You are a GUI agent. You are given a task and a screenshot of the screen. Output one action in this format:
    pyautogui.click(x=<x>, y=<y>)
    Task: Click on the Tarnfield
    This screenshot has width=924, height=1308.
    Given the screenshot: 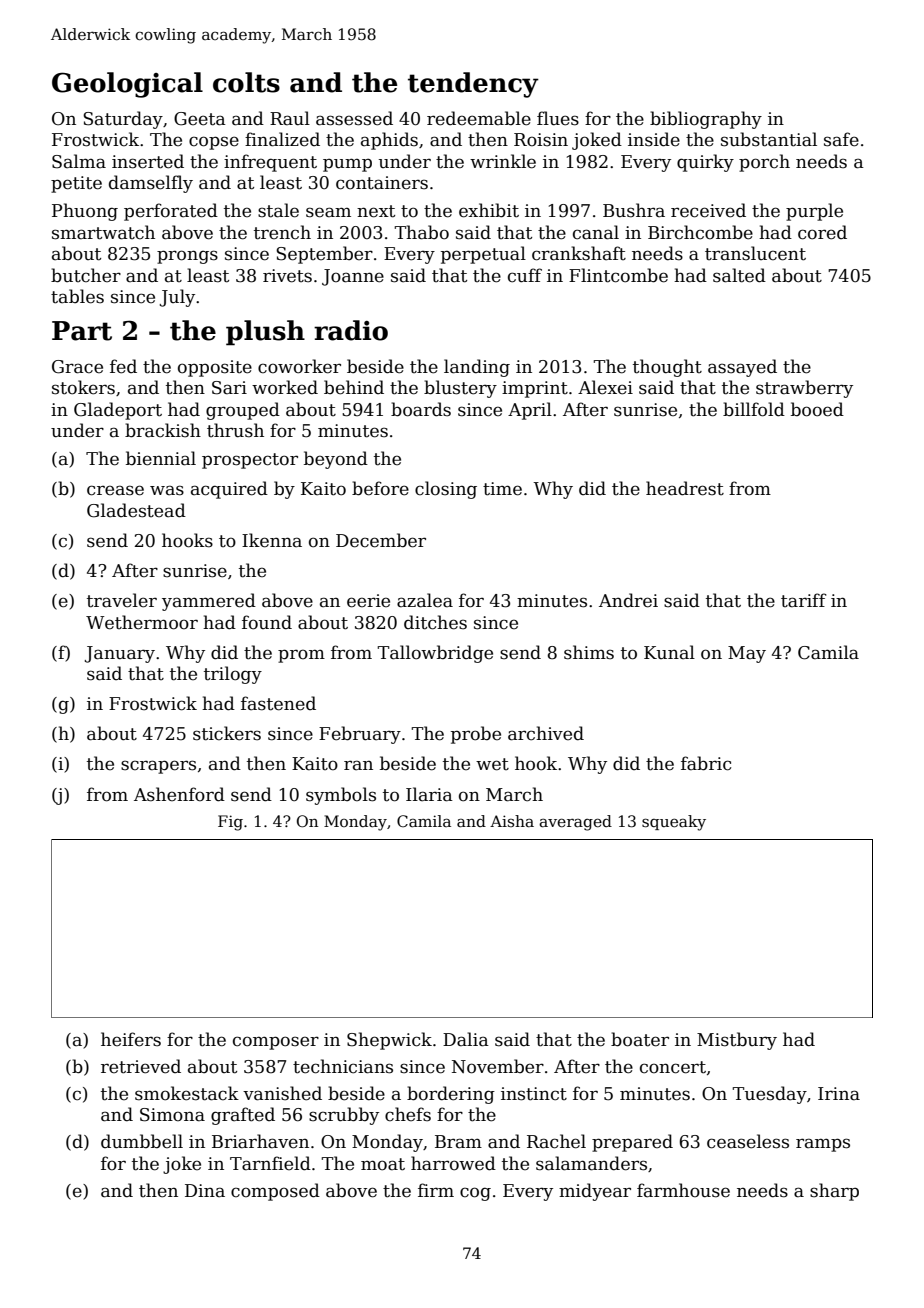 What is the action you would take?
    pyautogui.click(x=270, y=1163)
